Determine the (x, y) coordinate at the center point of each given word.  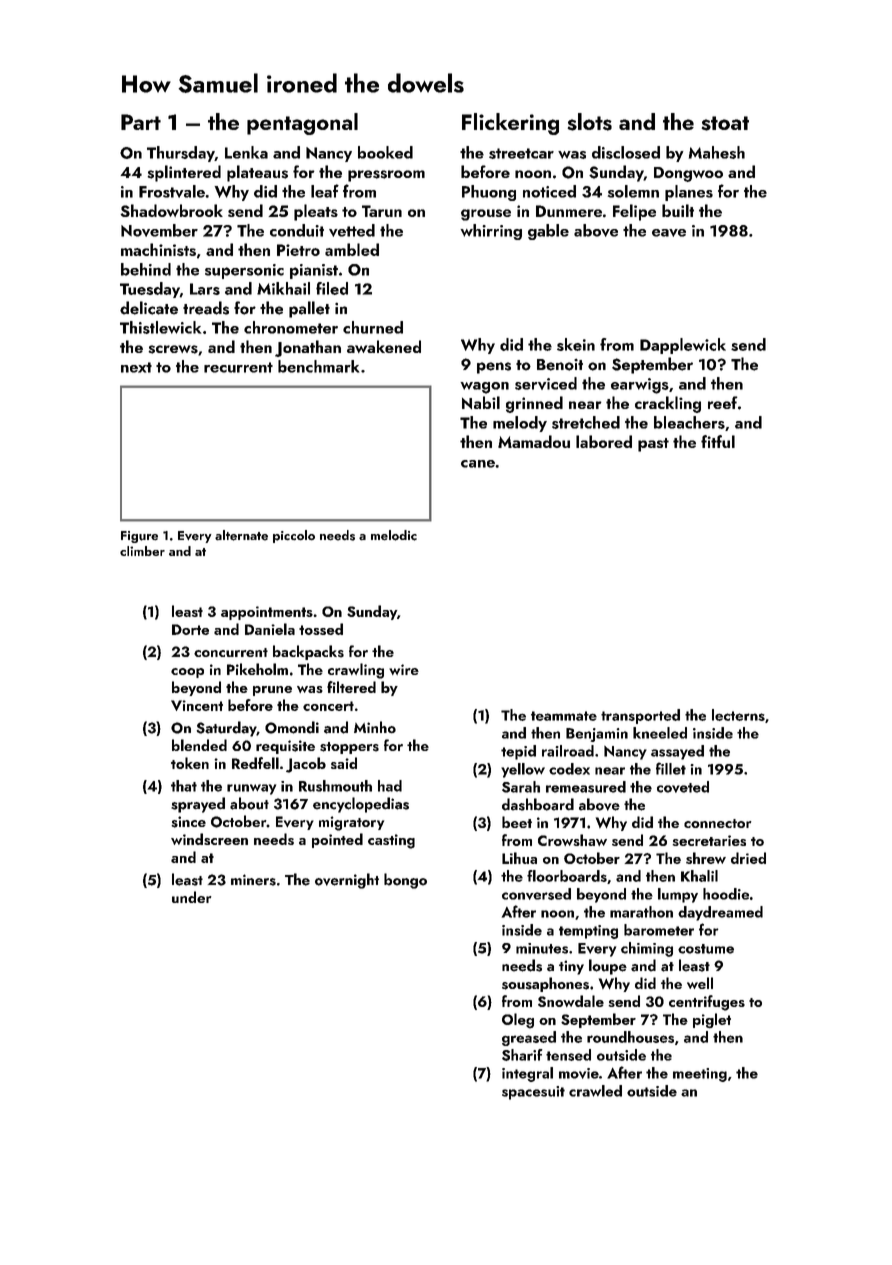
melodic (394, 535)
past (653, 445)
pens (494, 368)
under (191, 897)
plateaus (257, 173)
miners (253, 880)
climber (142, 551)
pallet (309, 309)
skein (576, 344)
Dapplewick (683, 346)
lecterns (738, 715)
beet (517, 822)
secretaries (709, 840)
